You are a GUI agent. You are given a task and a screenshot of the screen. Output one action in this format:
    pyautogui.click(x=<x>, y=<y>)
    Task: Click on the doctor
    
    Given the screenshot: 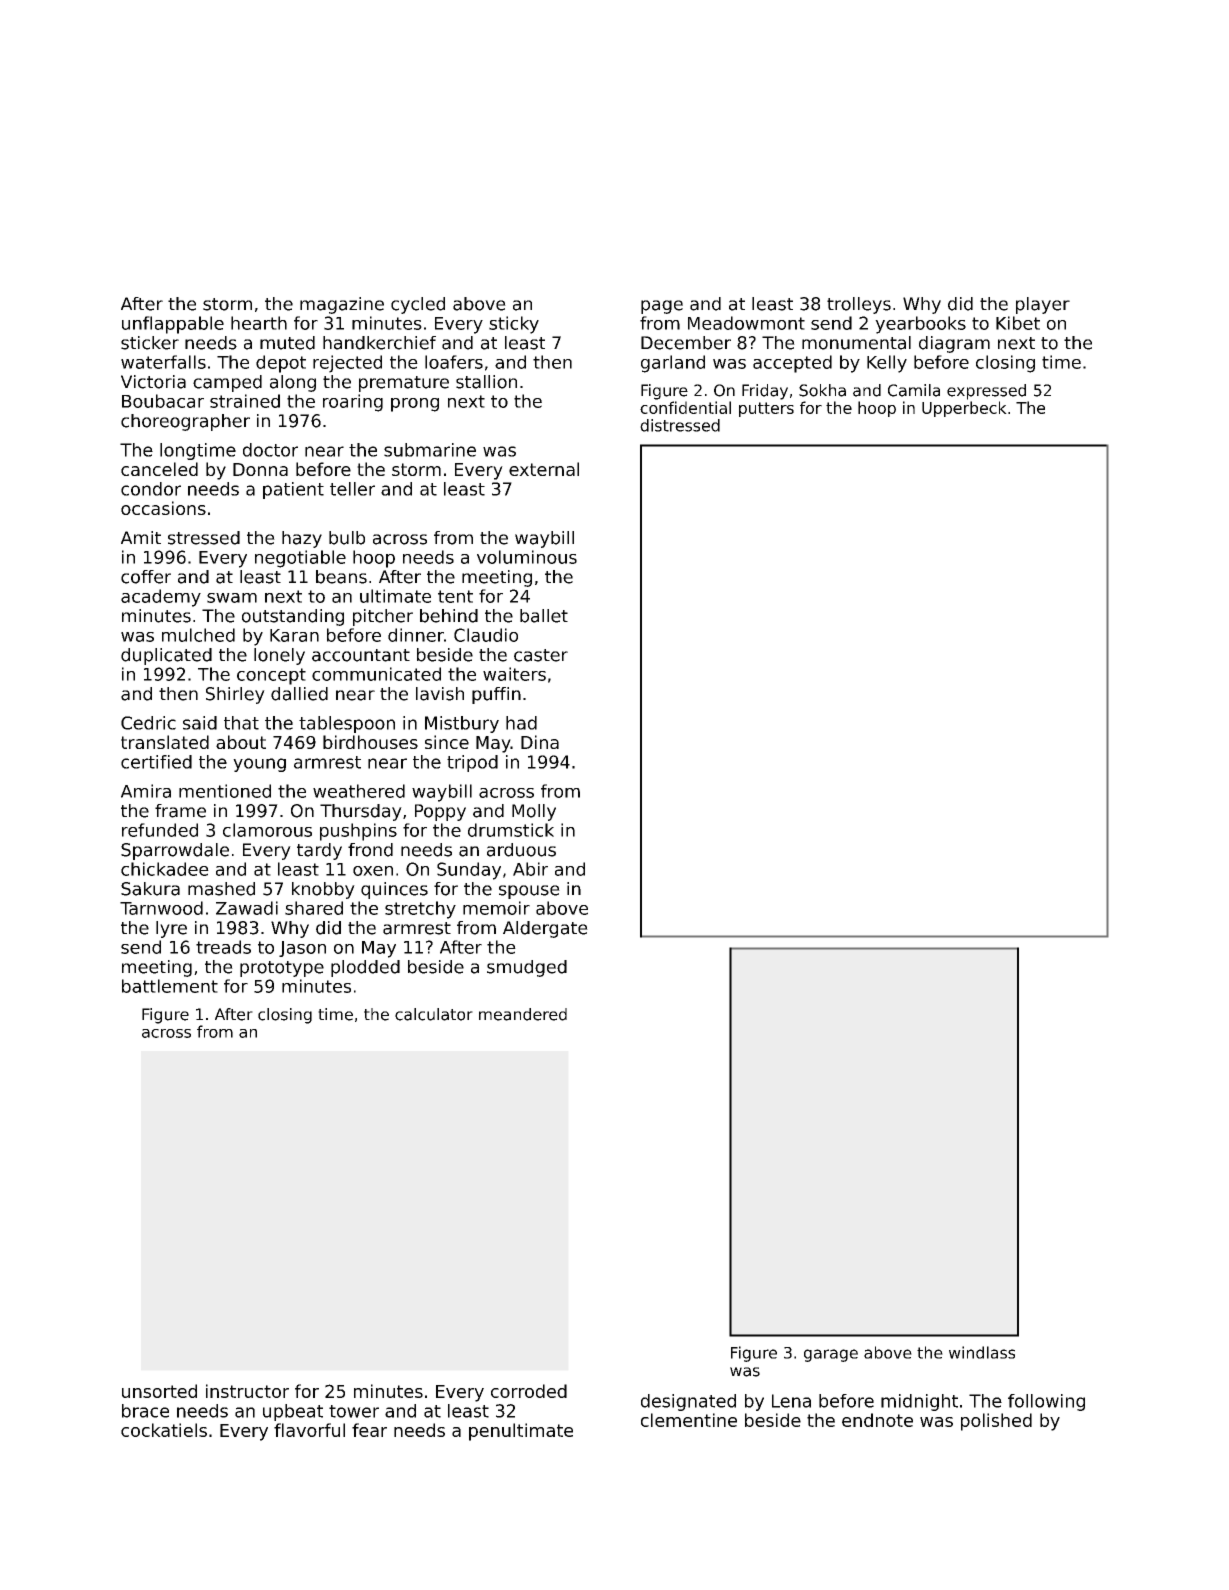 What is the action you would take?
    pyautogui.click(x=270, y=450)
